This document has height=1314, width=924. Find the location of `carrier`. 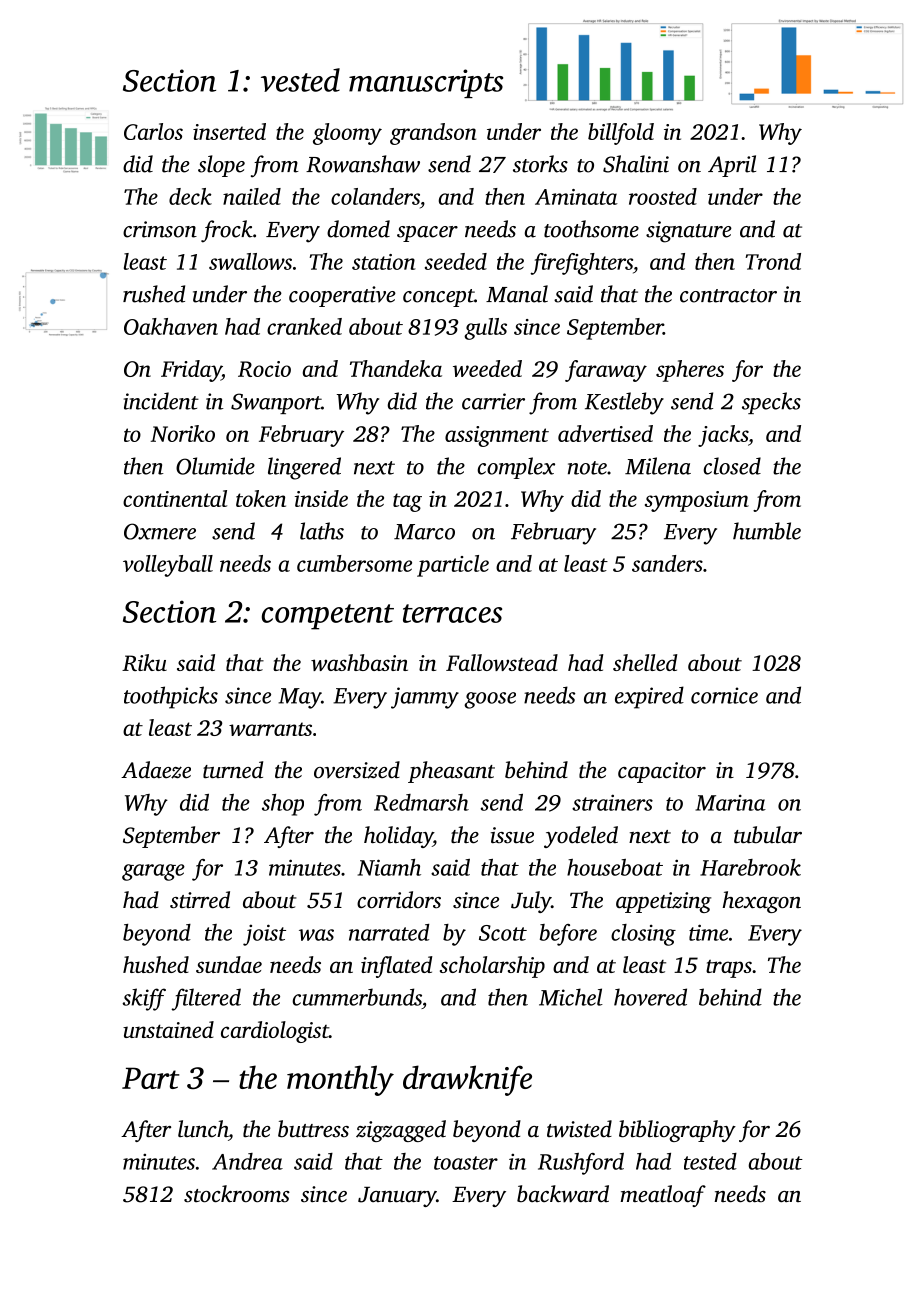

carrier is located at coordinates (493, 401).
